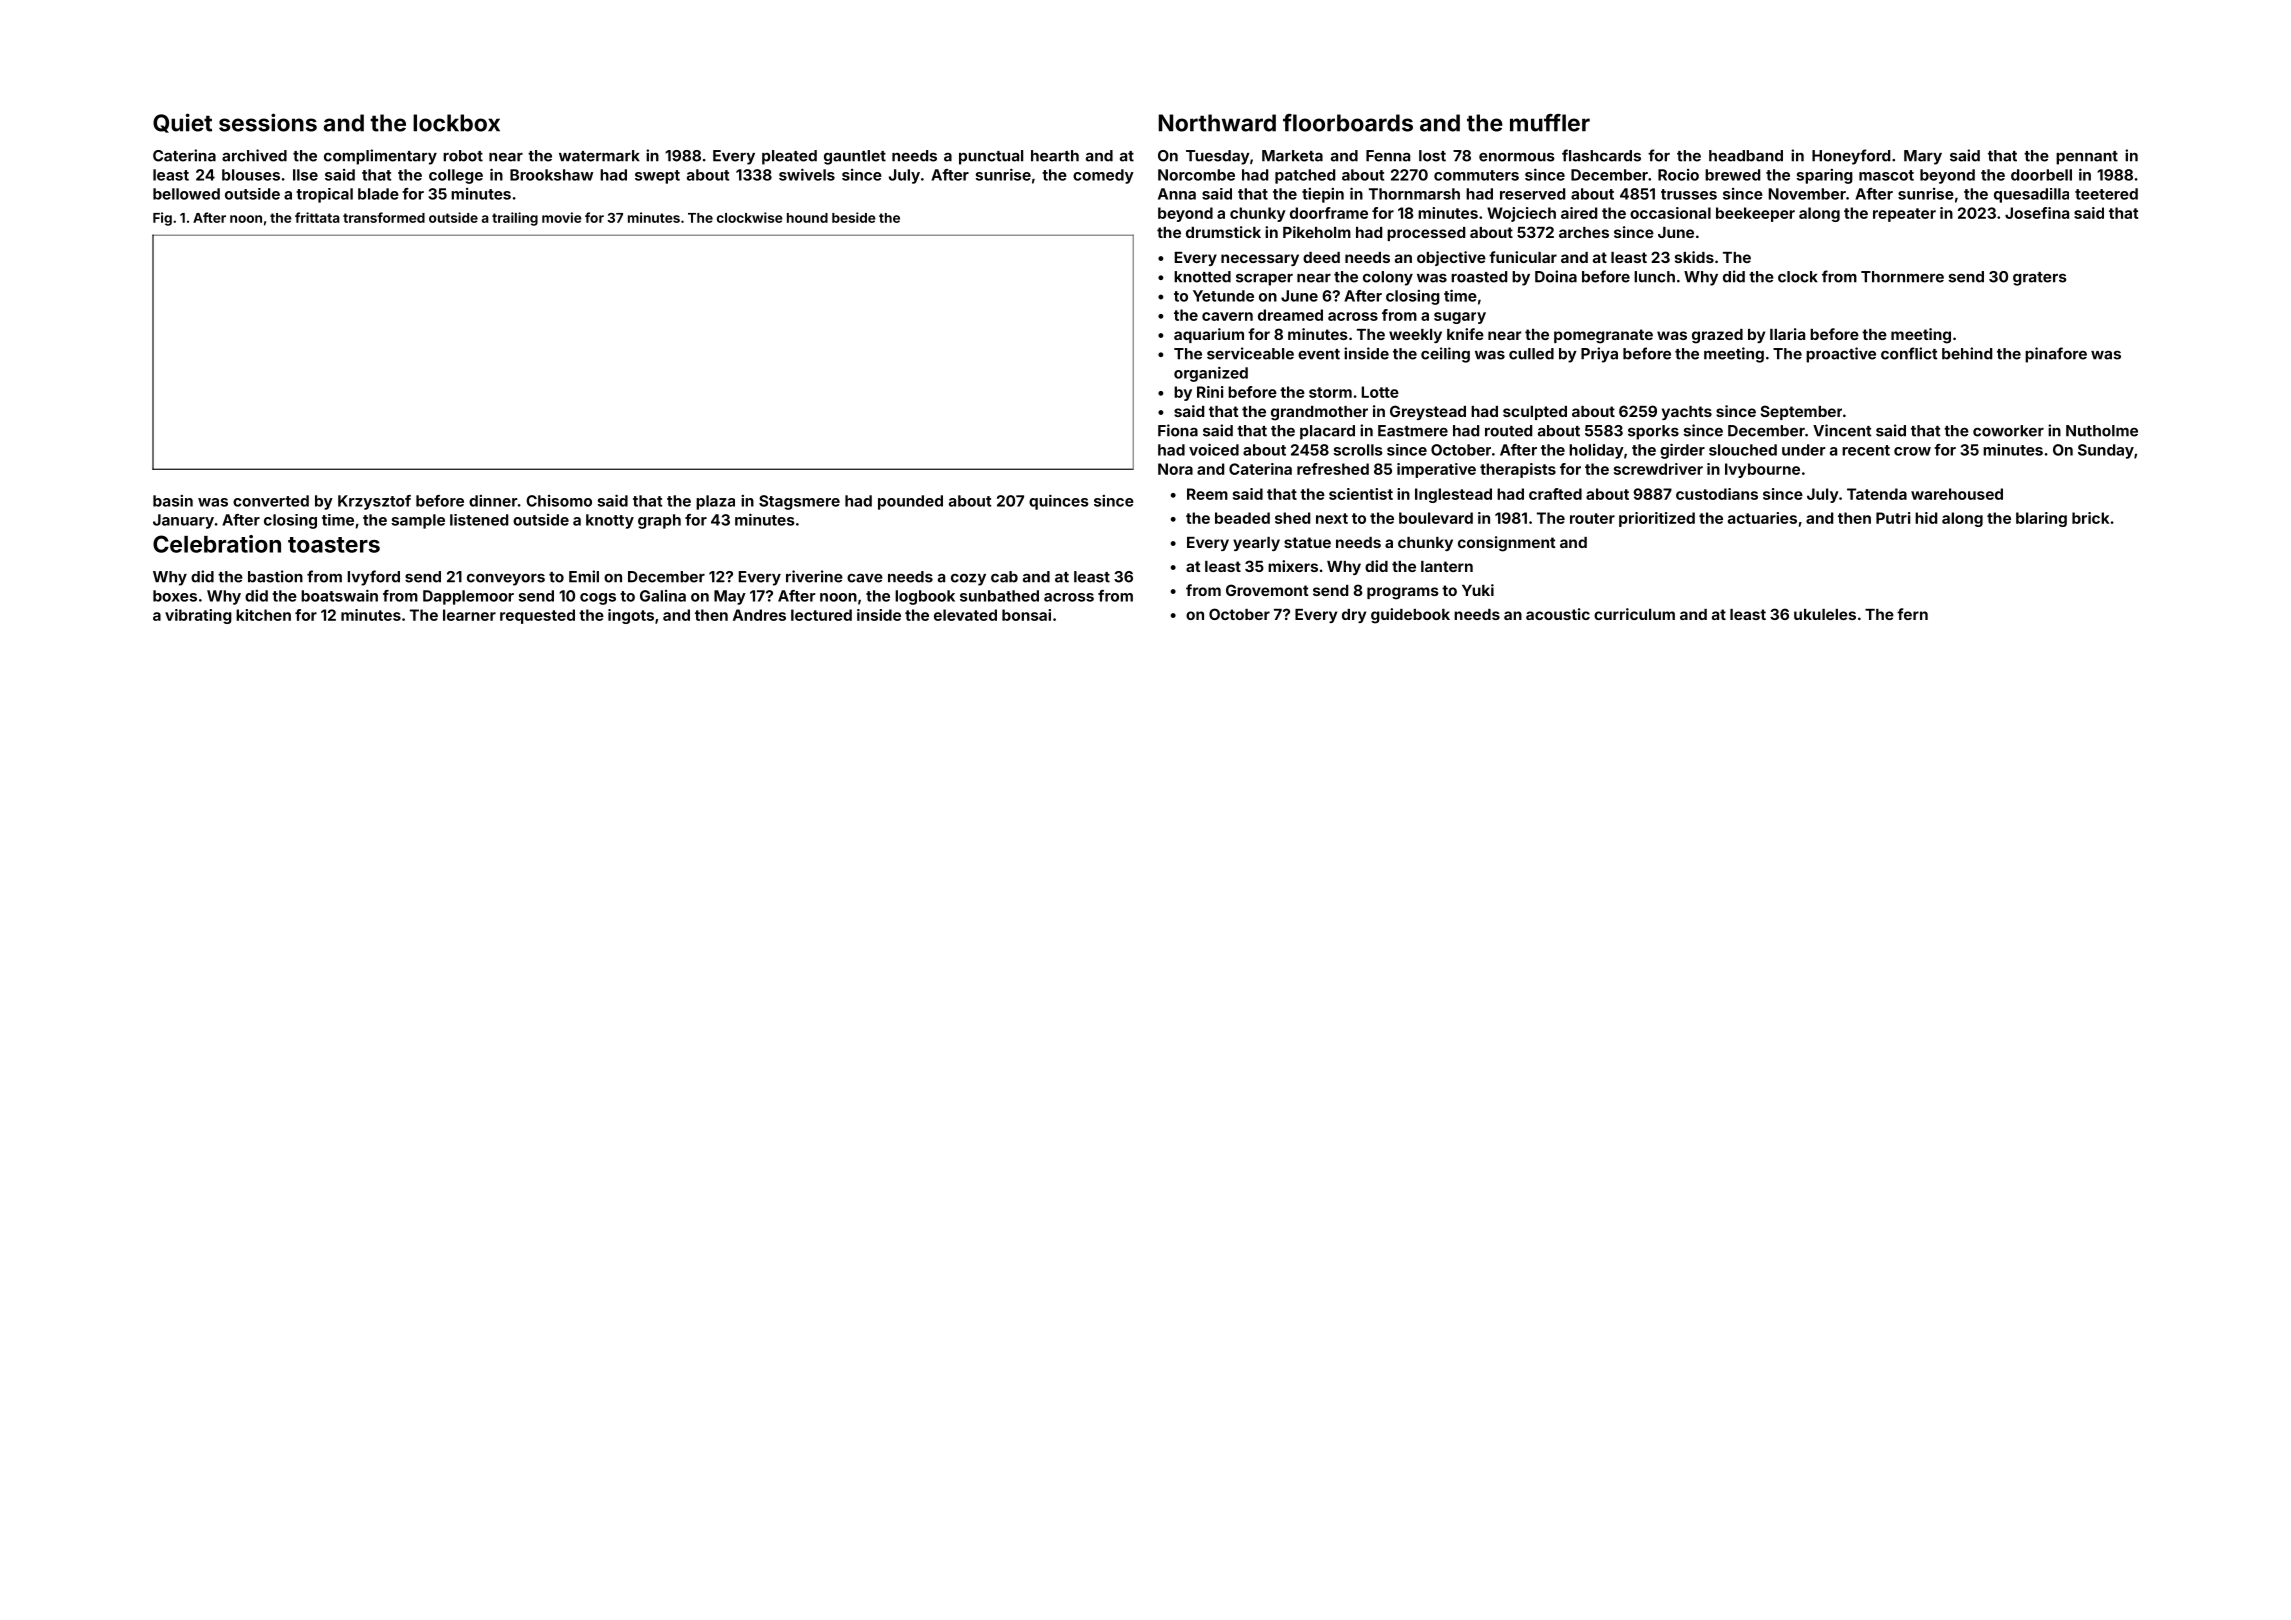 The image size is (2291, 1620). What do you see at coordinates (1209, 335) in the screenshot?
I see `aquarium` at bounding box center [1209, 335].
